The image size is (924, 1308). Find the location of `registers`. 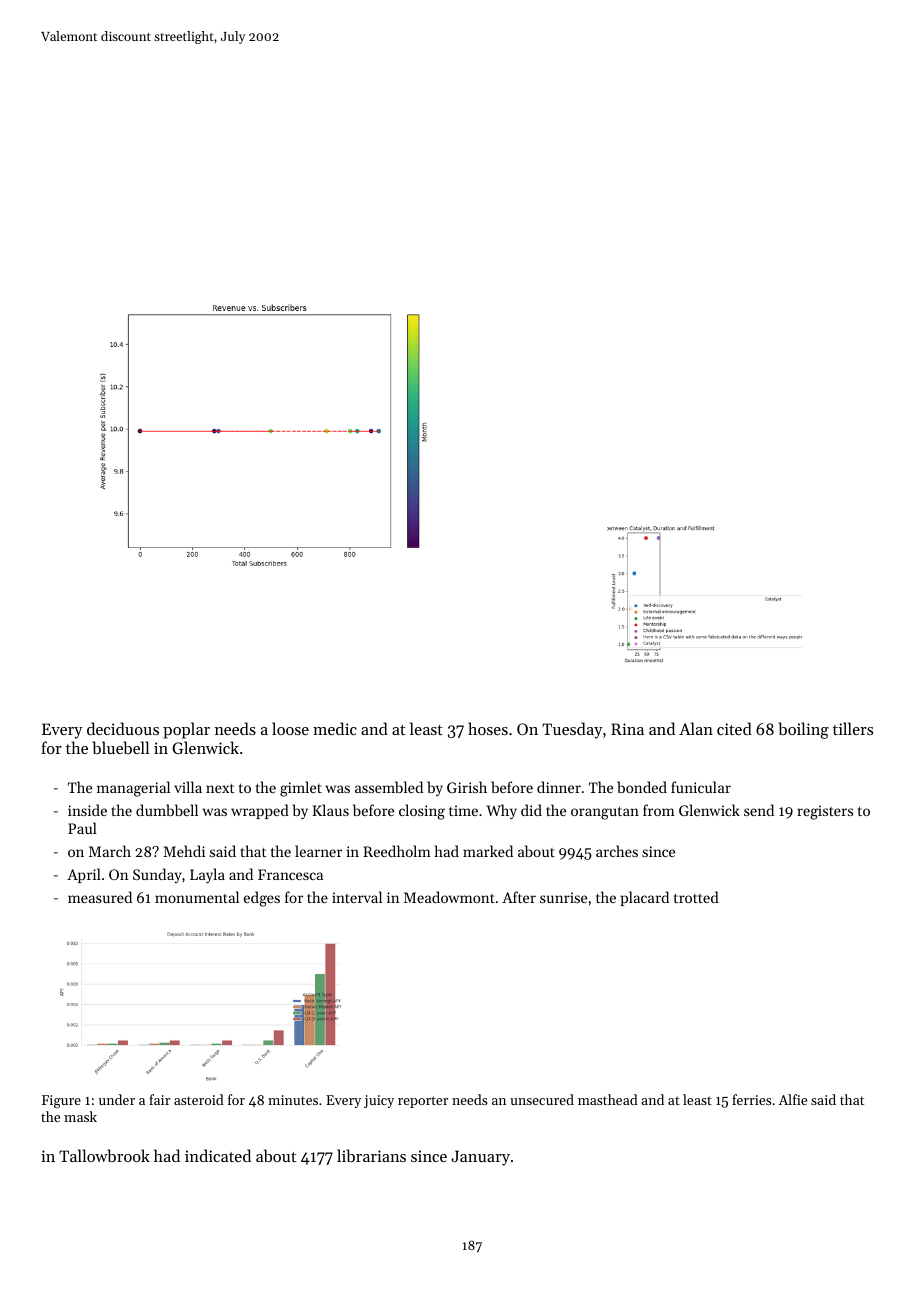

registers is located at coordinates (825, 812).
